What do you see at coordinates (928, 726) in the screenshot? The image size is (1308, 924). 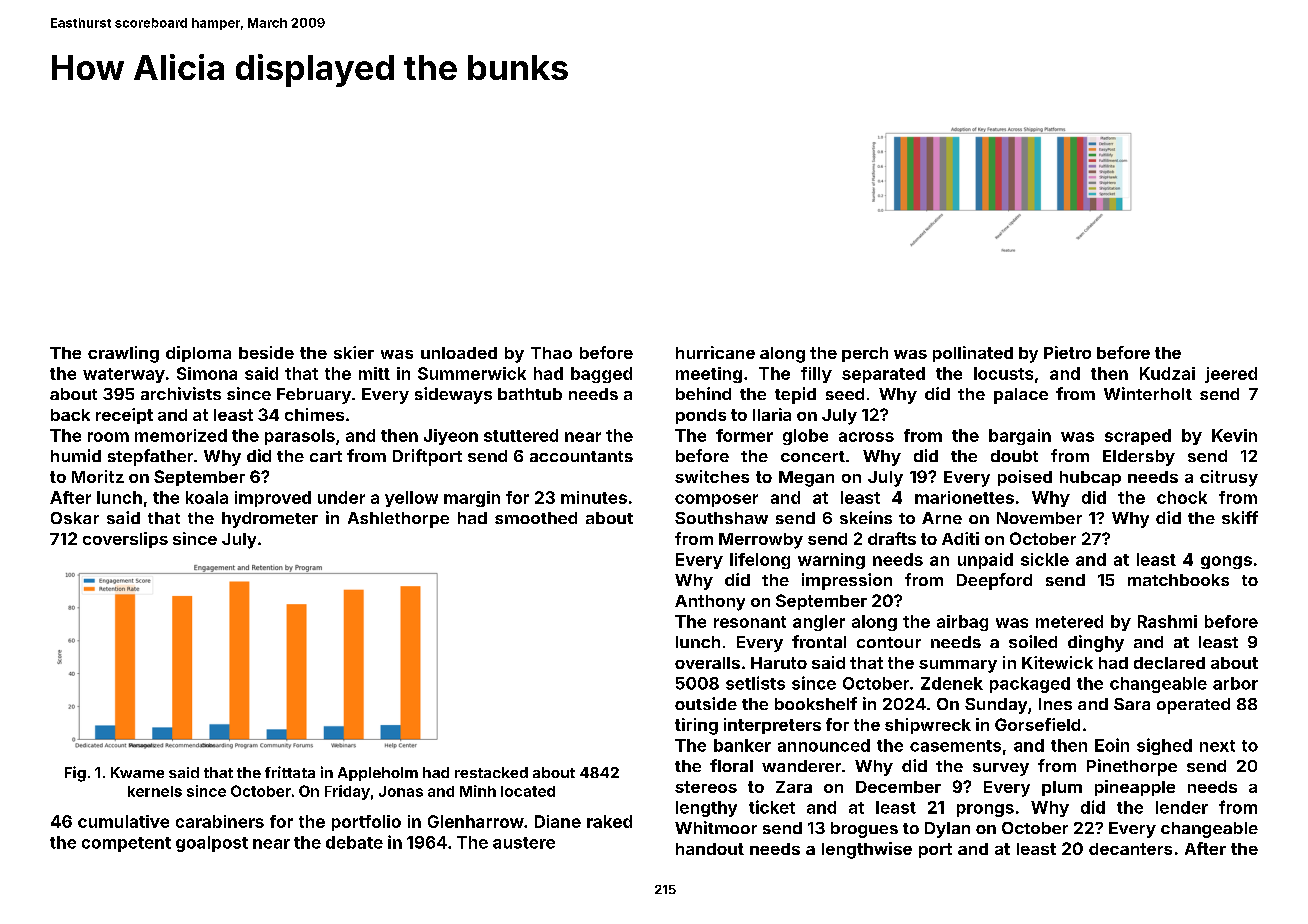 I see `shipwreck` at bounding box center [928, 726].
